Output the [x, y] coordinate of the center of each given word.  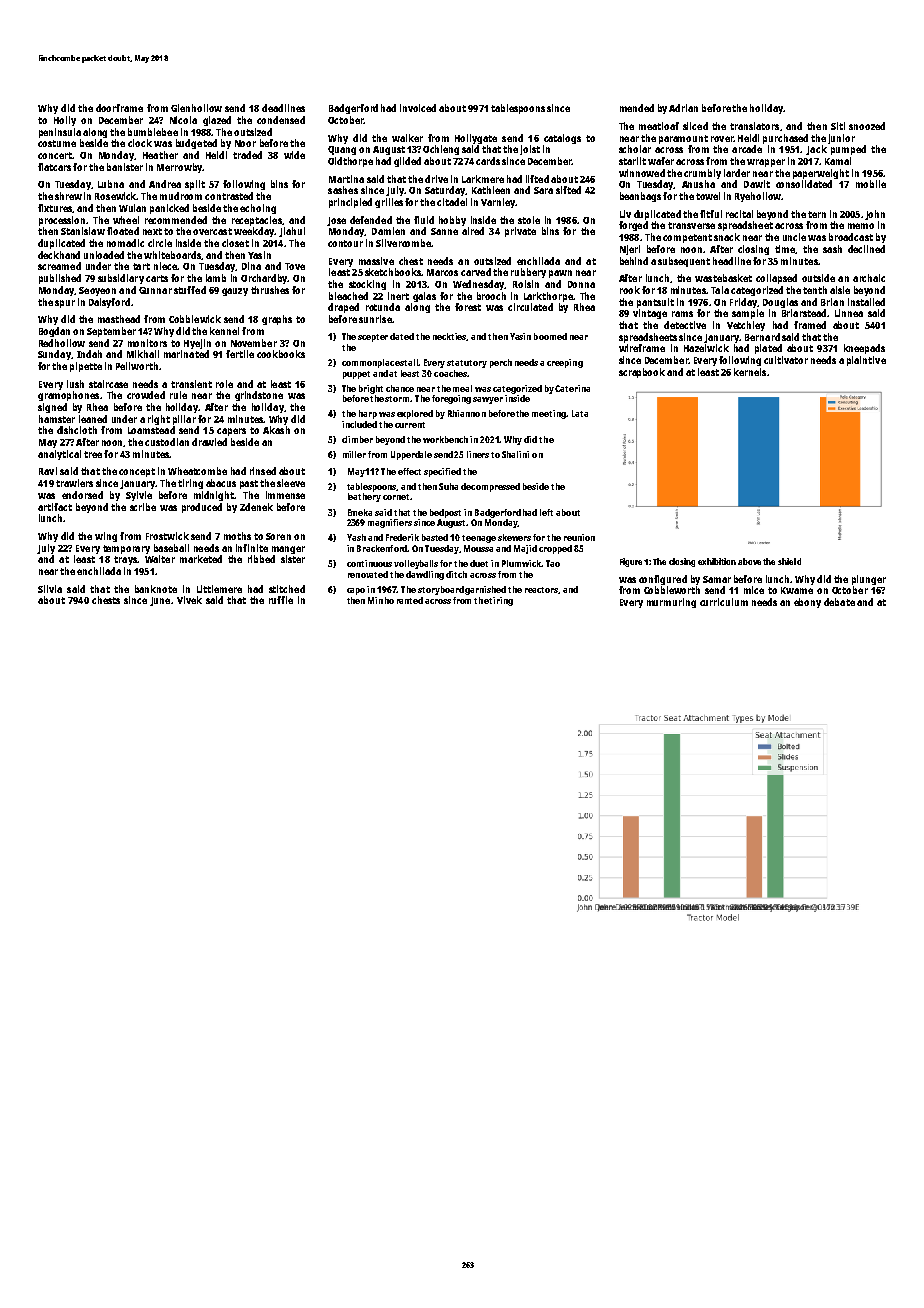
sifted [568, 190]
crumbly [702, 174]
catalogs [562, 139]
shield [789, 561]
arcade [747, 149]
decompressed [490, 487]
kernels [750, 372]
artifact [55, 507]
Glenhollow [196, 108]
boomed [550, 336]
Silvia [50, 589]
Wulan [132, 208]
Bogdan [54, 332]
